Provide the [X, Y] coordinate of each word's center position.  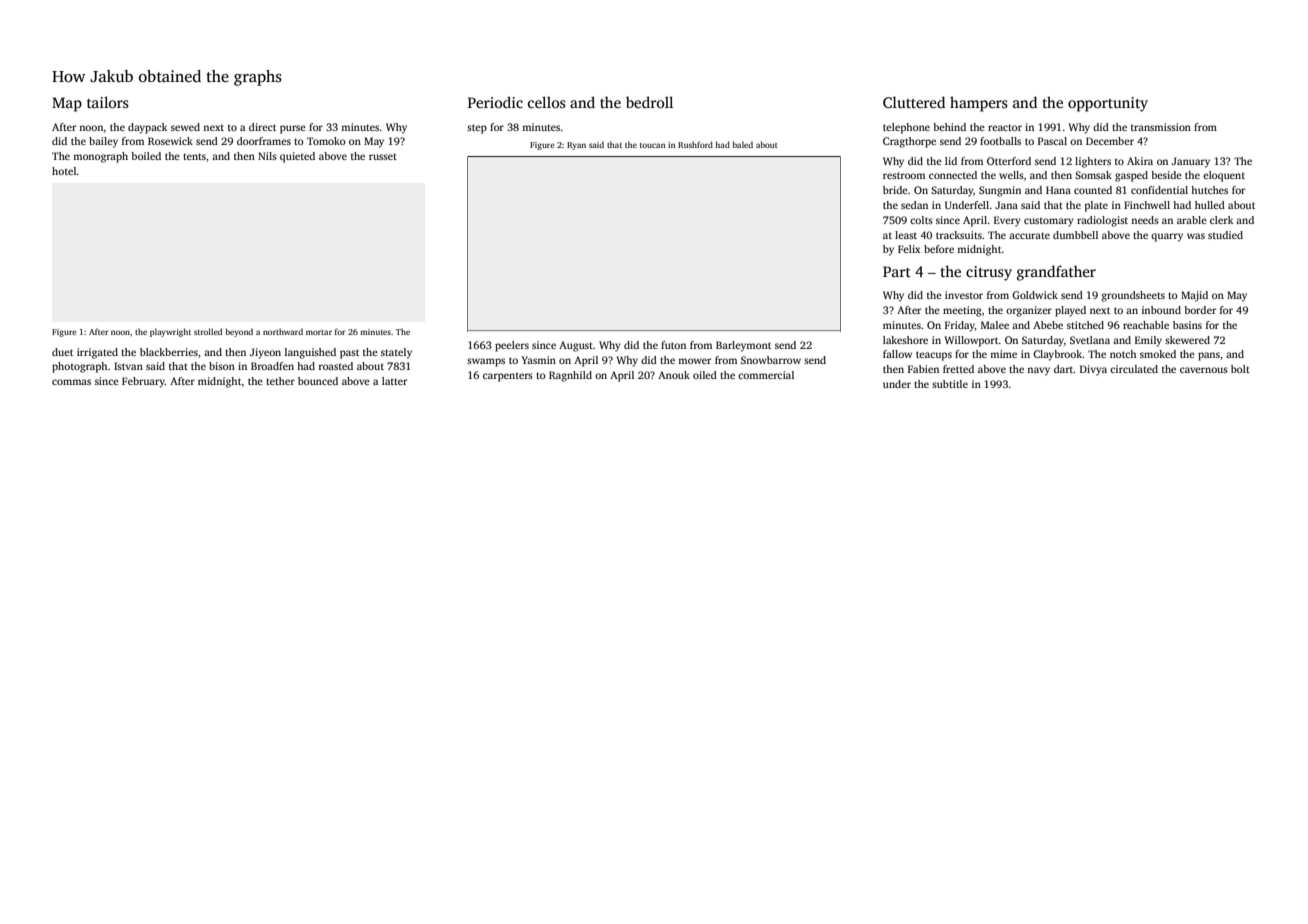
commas [71, 382]
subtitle [950, 384]
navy [1038, 371]
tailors [108, 102]
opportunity [1108, 104]
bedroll [649, 102]
